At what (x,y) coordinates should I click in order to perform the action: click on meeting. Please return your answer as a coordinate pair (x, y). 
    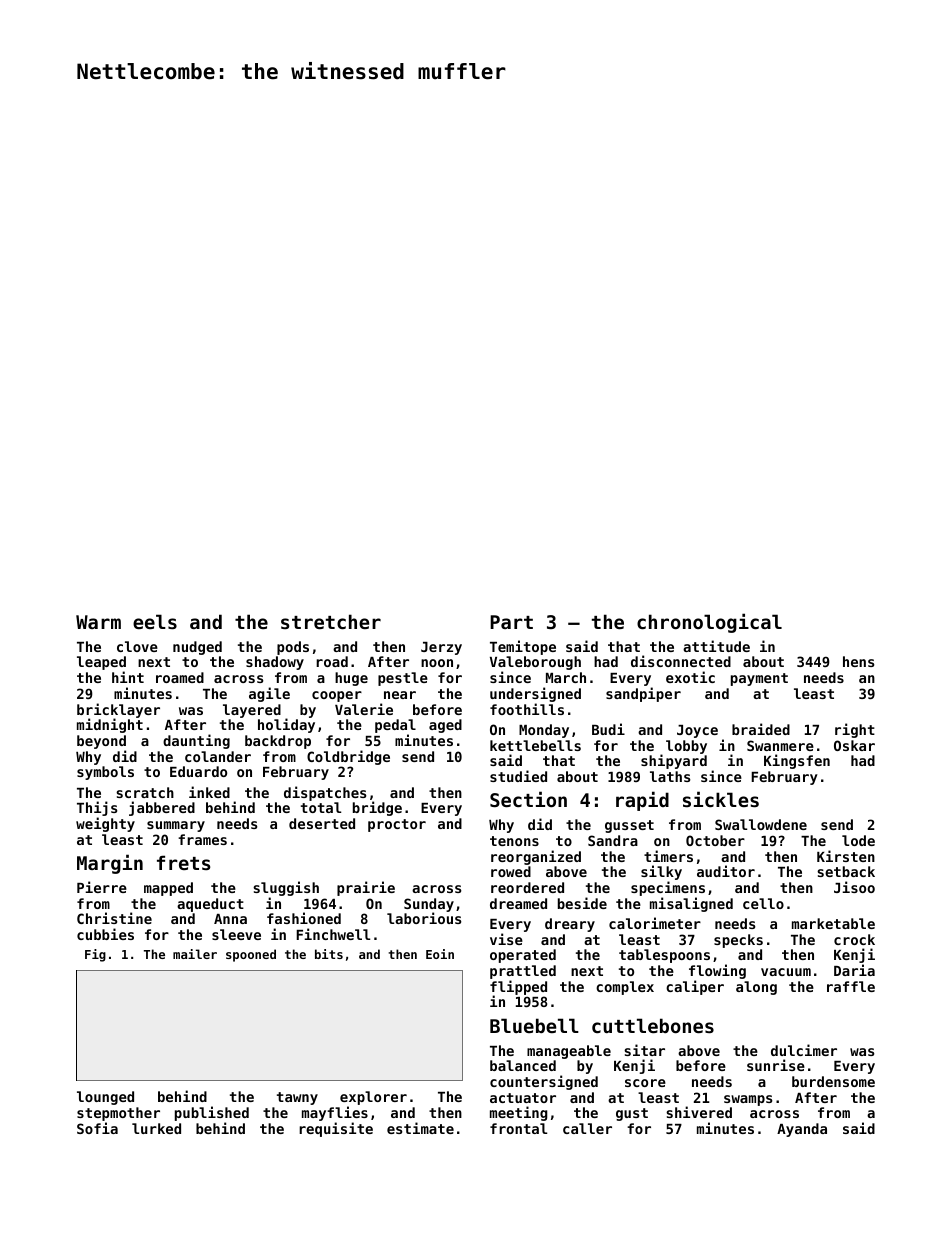
    Looking at the image, I should click on (519, 1113).
